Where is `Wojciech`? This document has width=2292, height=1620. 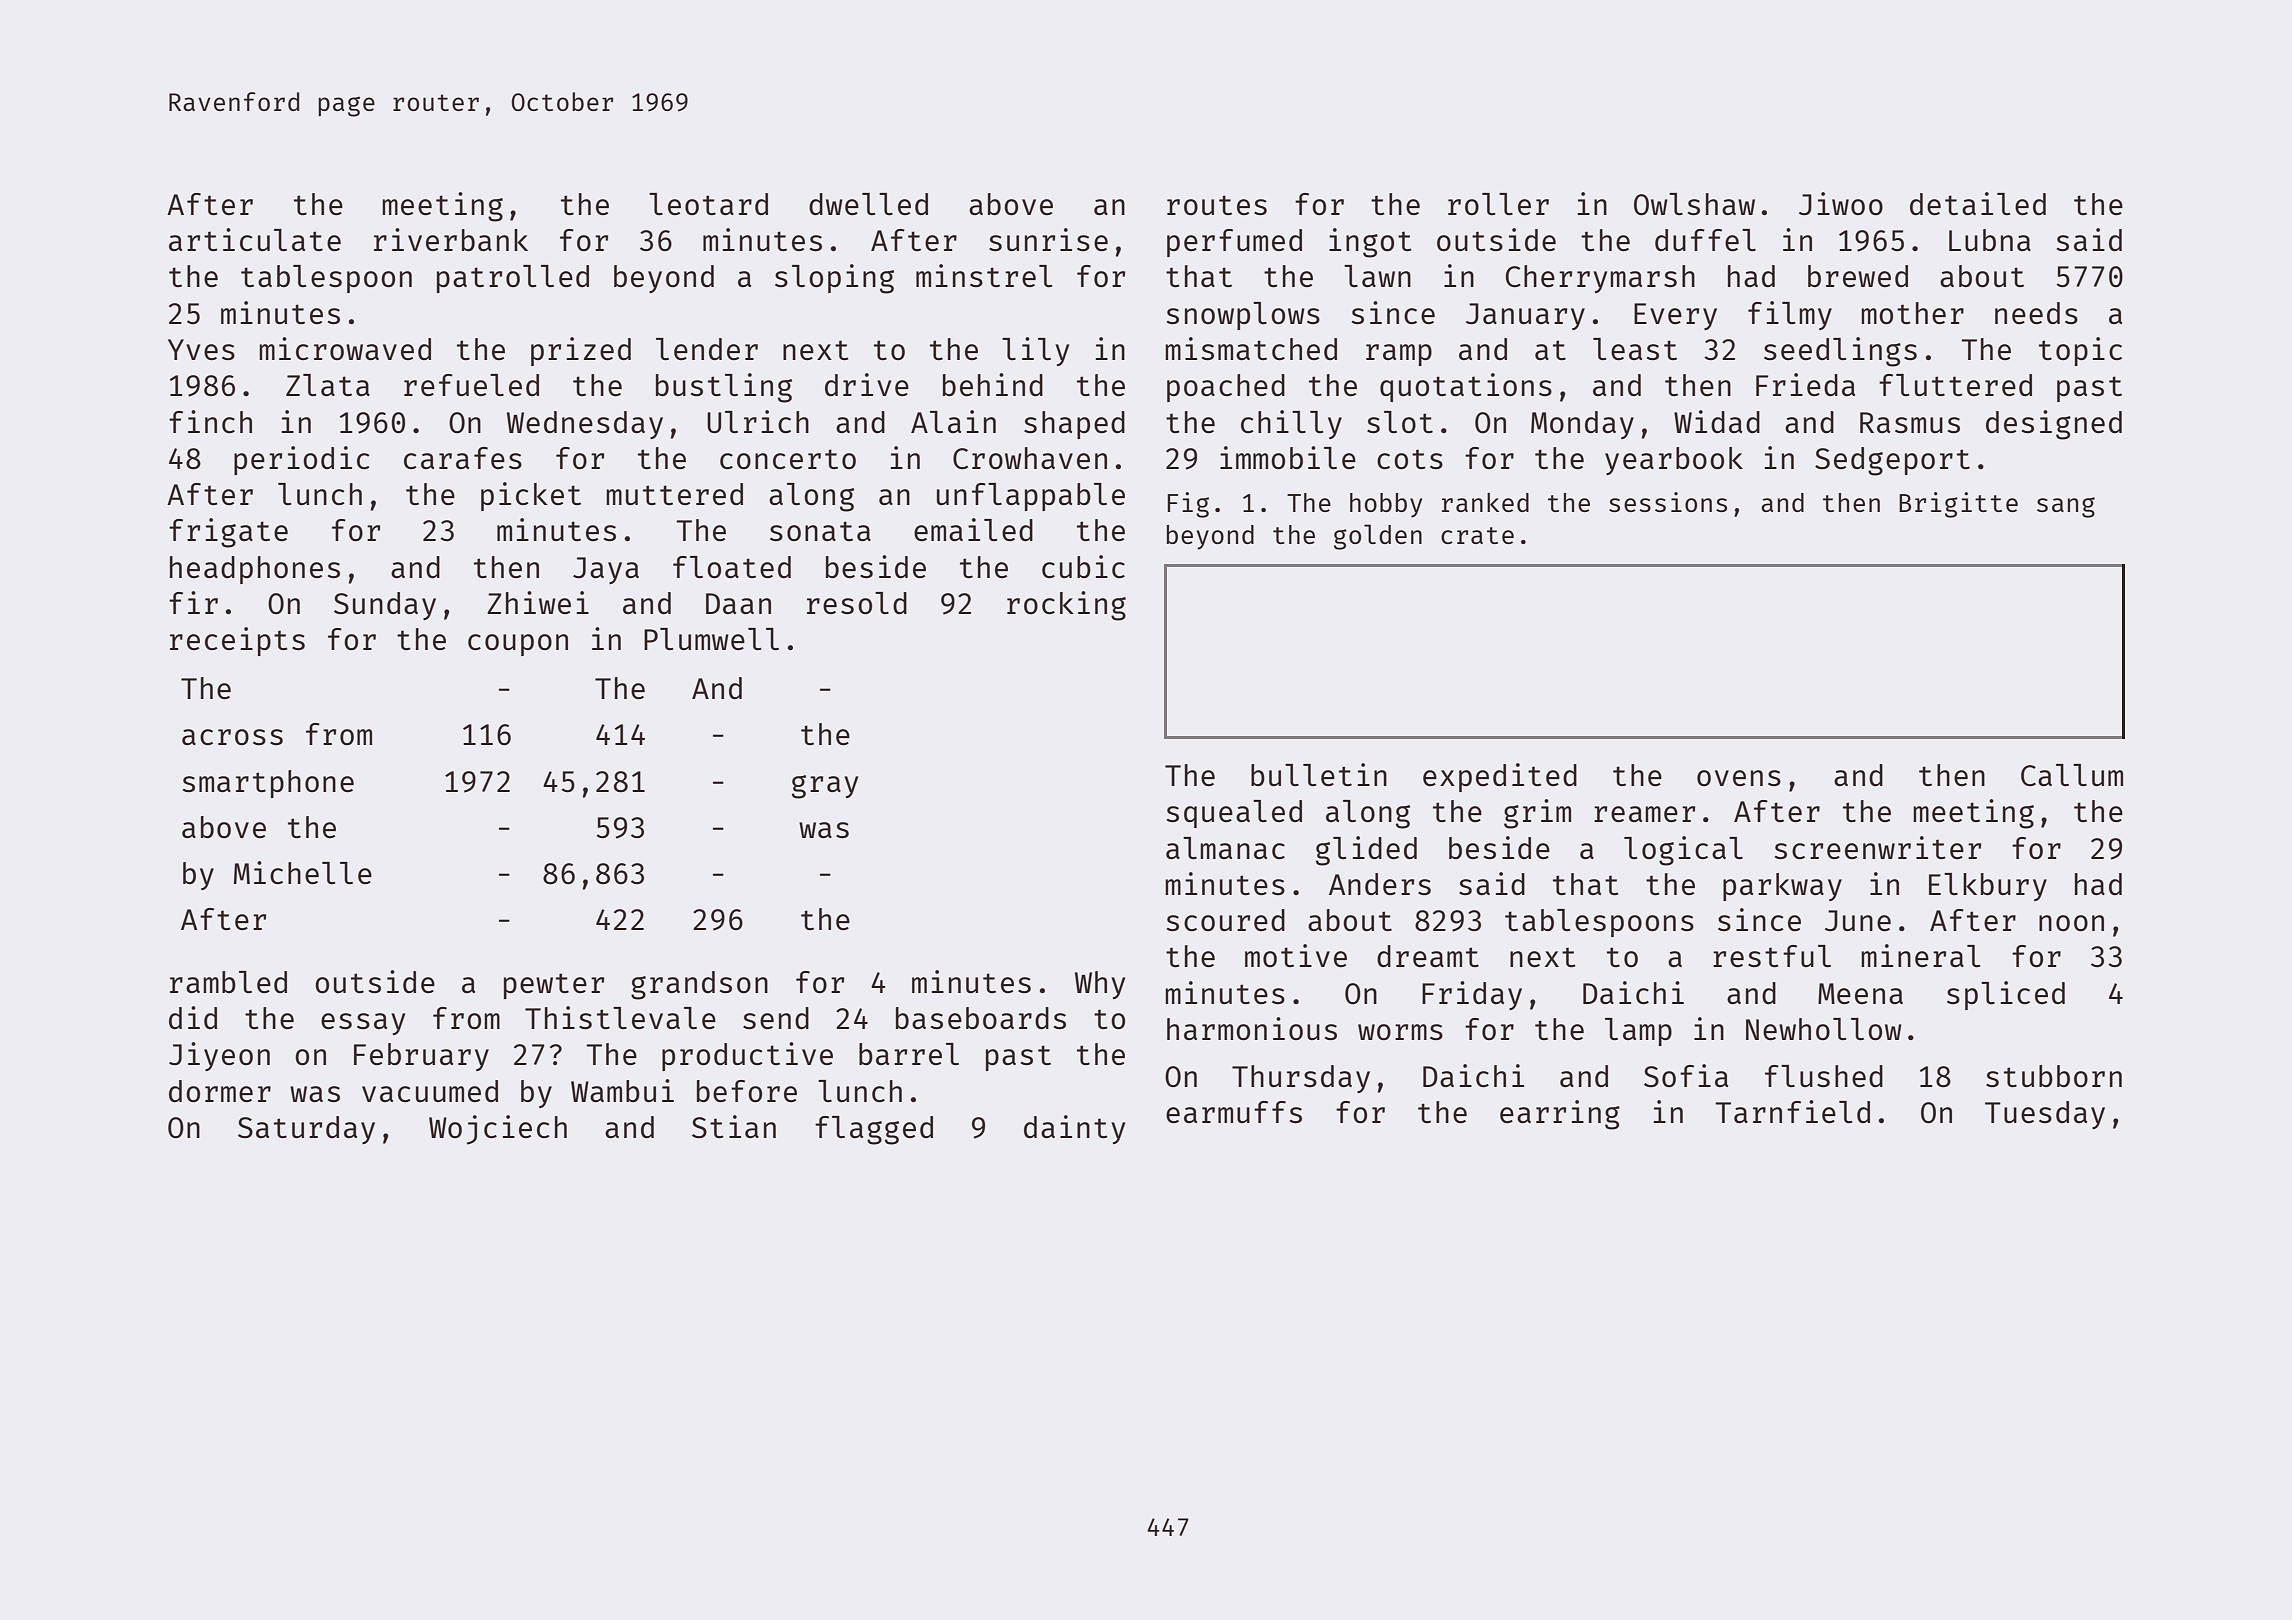
Wojciech is located at coordinates (498, 1130).
